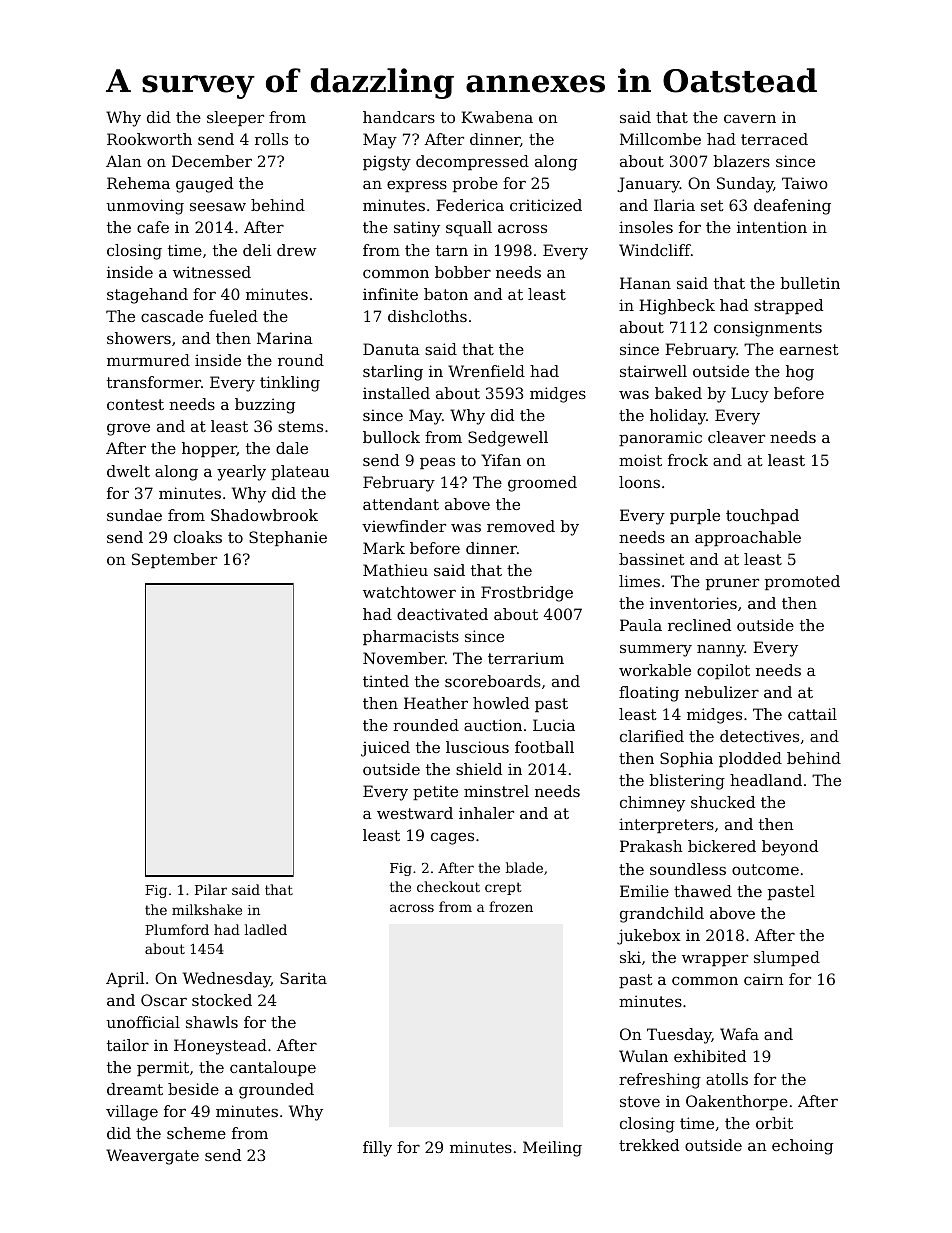 This screenshot has height=1233, width=952. I want to click on stagehand, so click(147, 296).
